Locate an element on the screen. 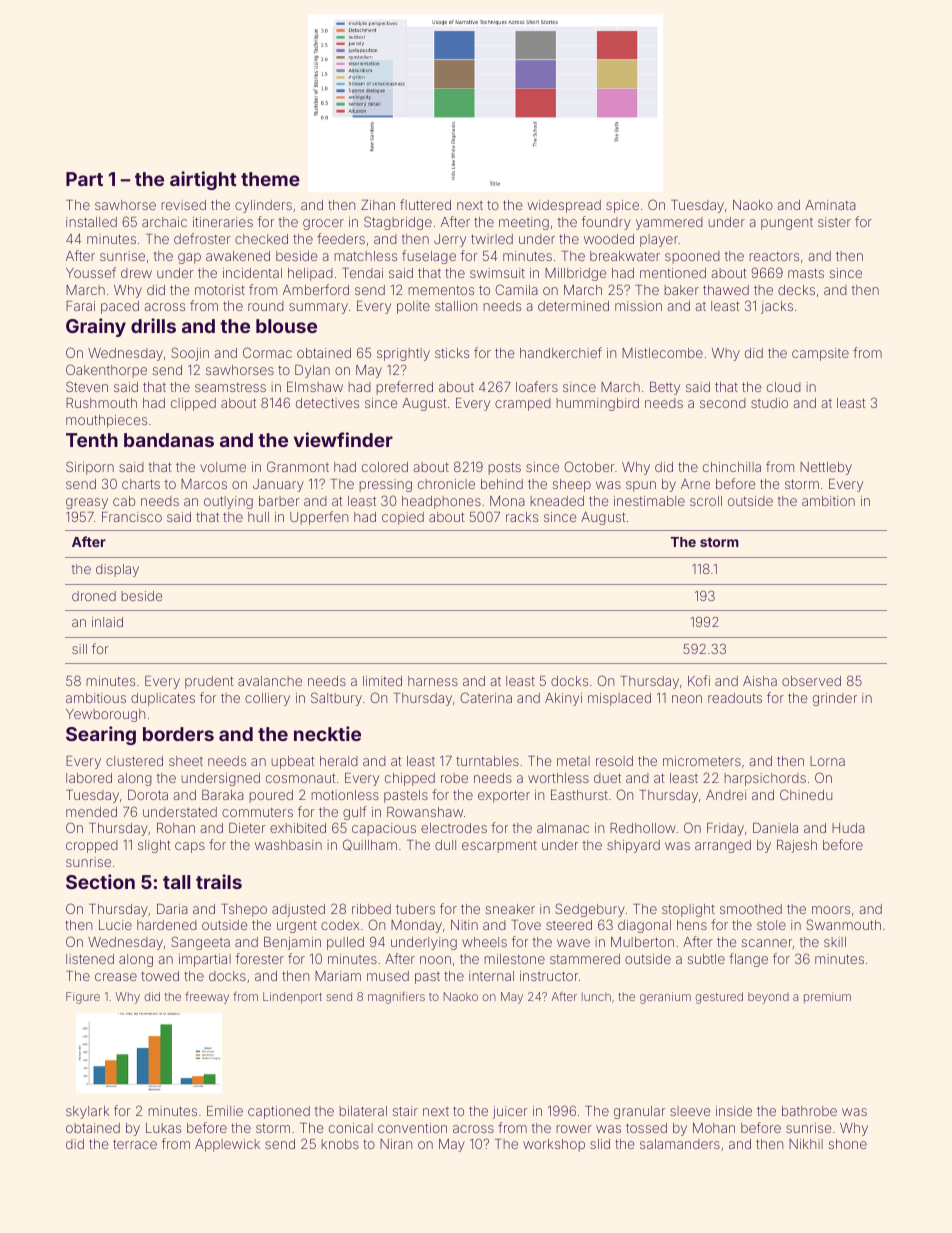 The width and height of the screenshot is (952, 1233). ambitious is located at coordinates (96, 698).
